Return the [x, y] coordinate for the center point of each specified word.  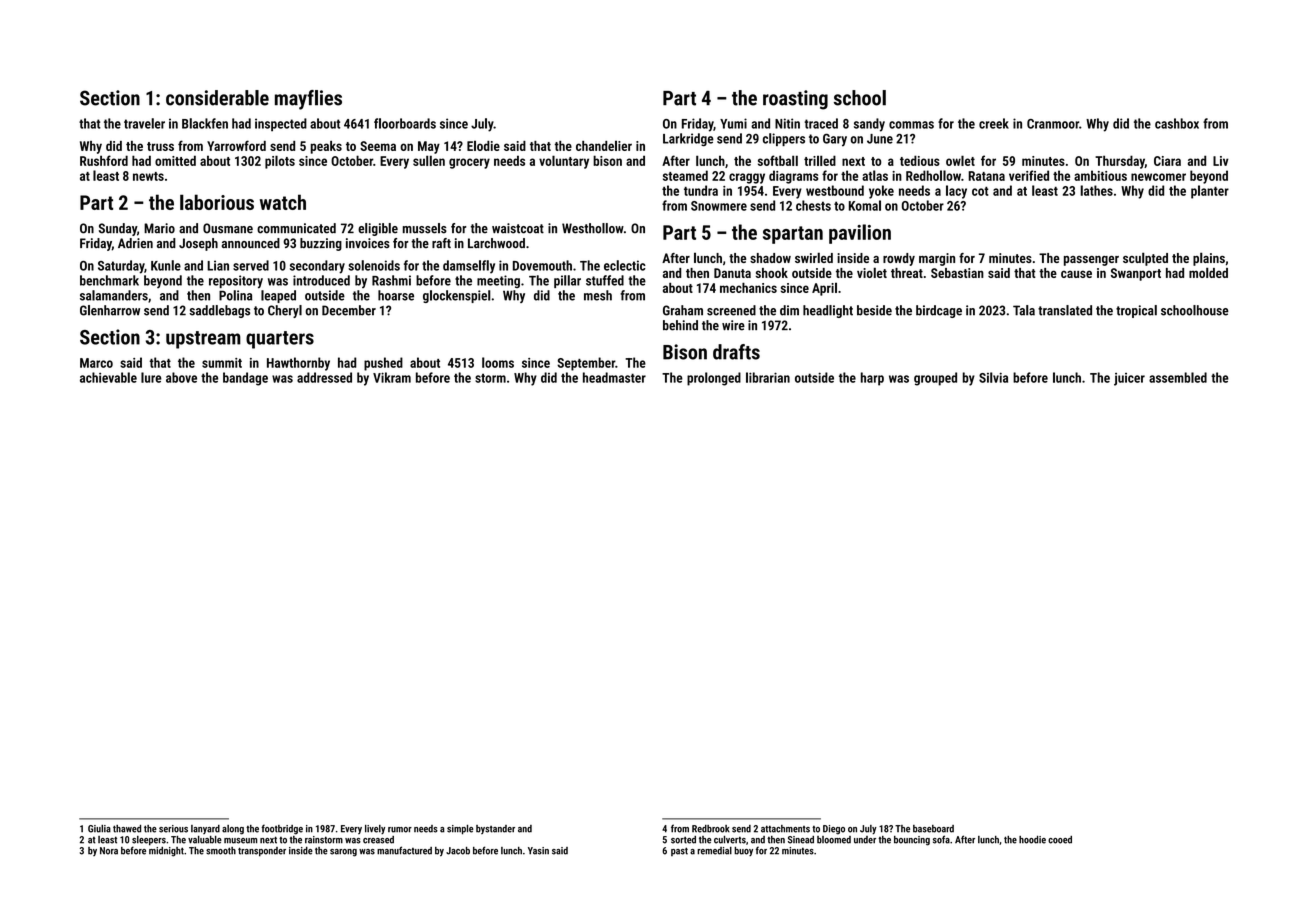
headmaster [614, 377]
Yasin [538, 851]
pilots [280, 162]
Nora [109, 851]
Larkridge [688, 139]
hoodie [1032, 840]
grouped [935, 379]
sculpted [1145, 259]
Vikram [392, 377]
